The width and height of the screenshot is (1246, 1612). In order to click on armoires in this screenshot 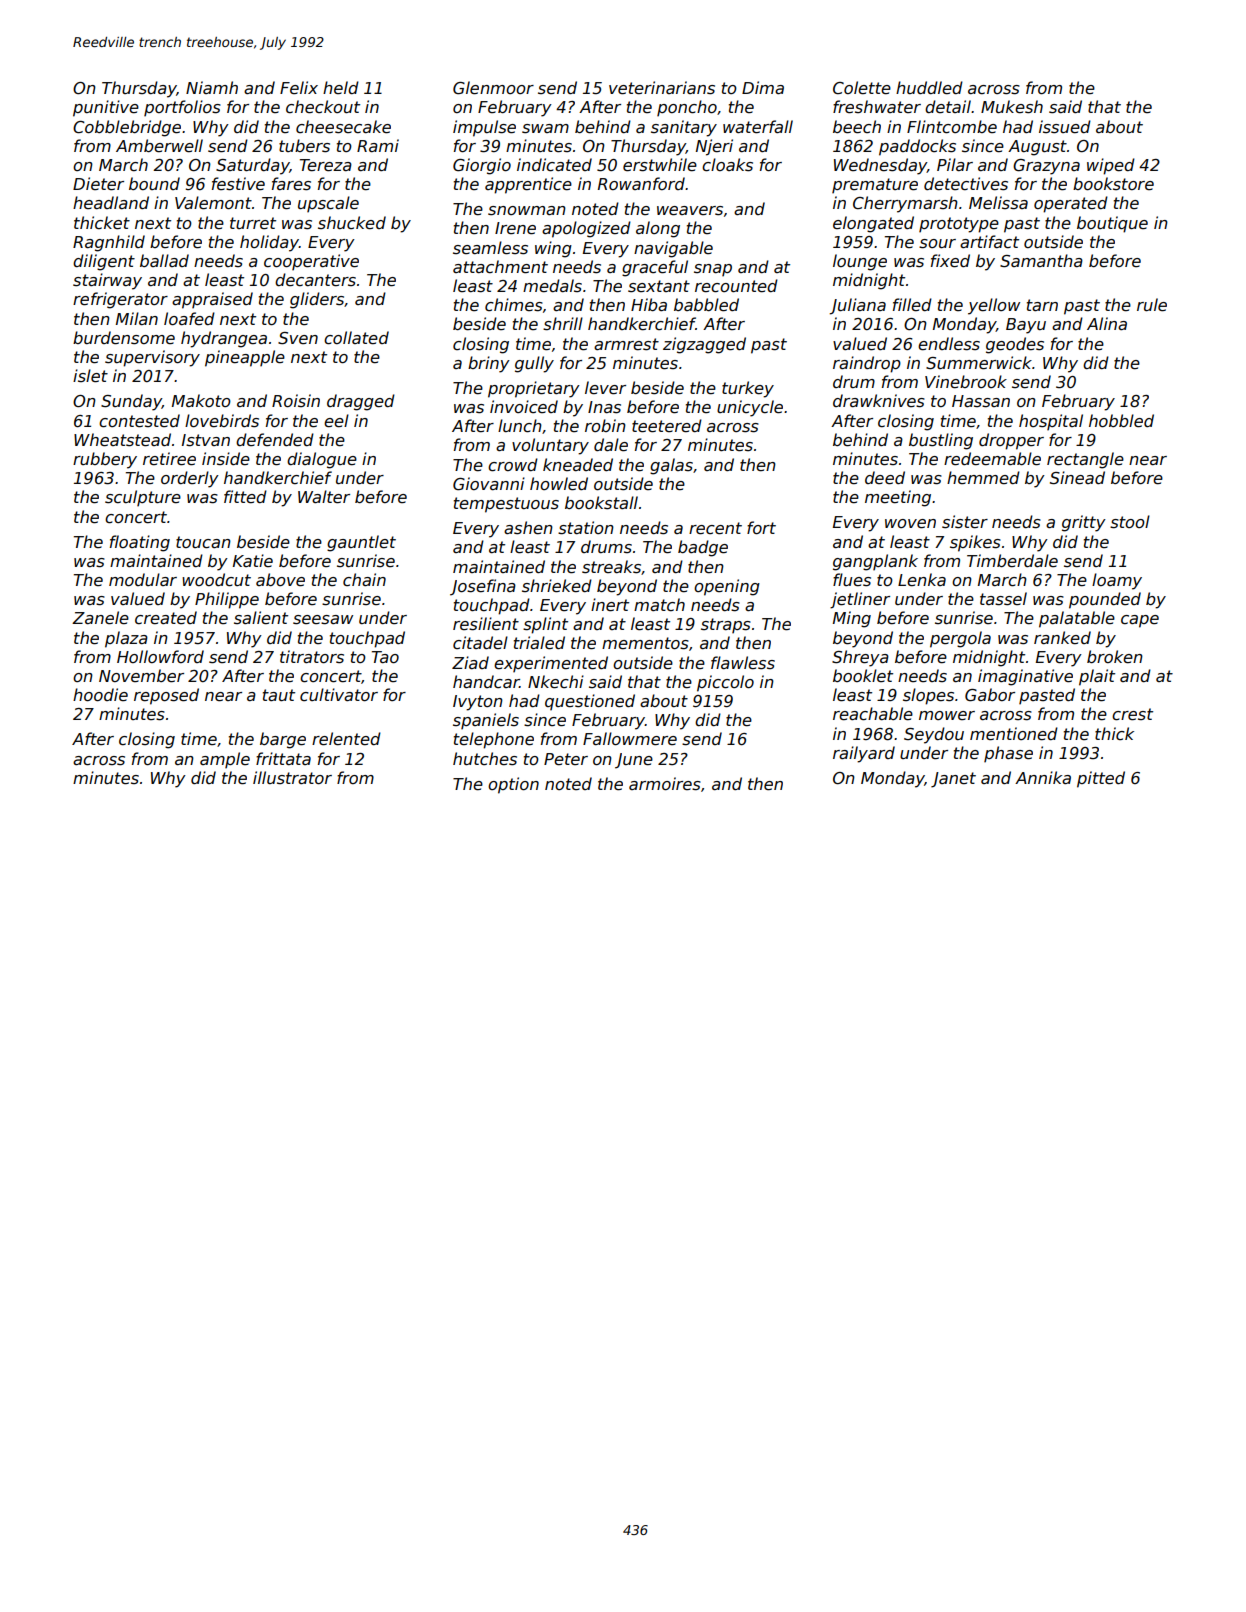, I will do `click(665, 784)`.
